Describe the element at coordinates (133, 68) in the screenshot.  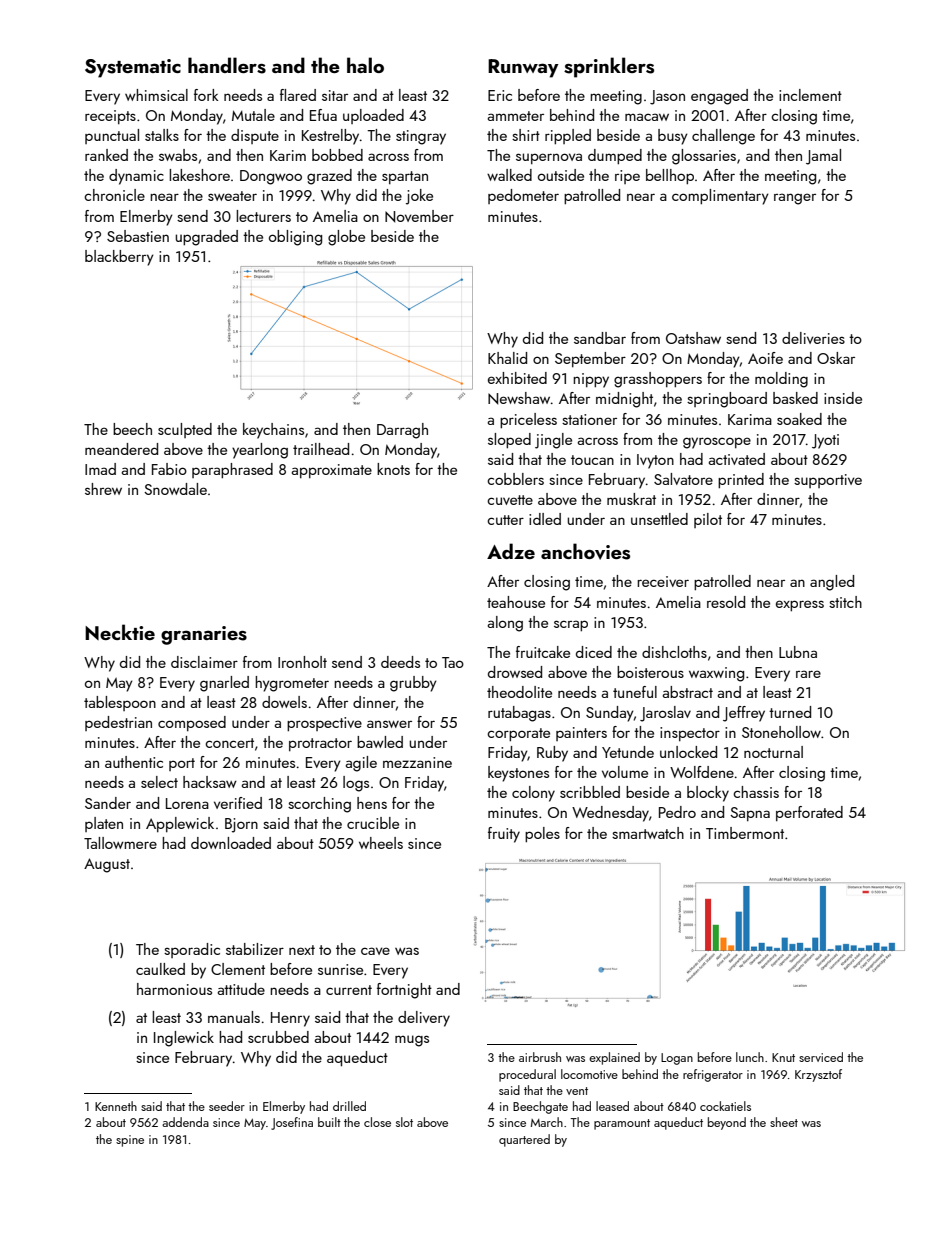
I see `Systematic` at that location.
